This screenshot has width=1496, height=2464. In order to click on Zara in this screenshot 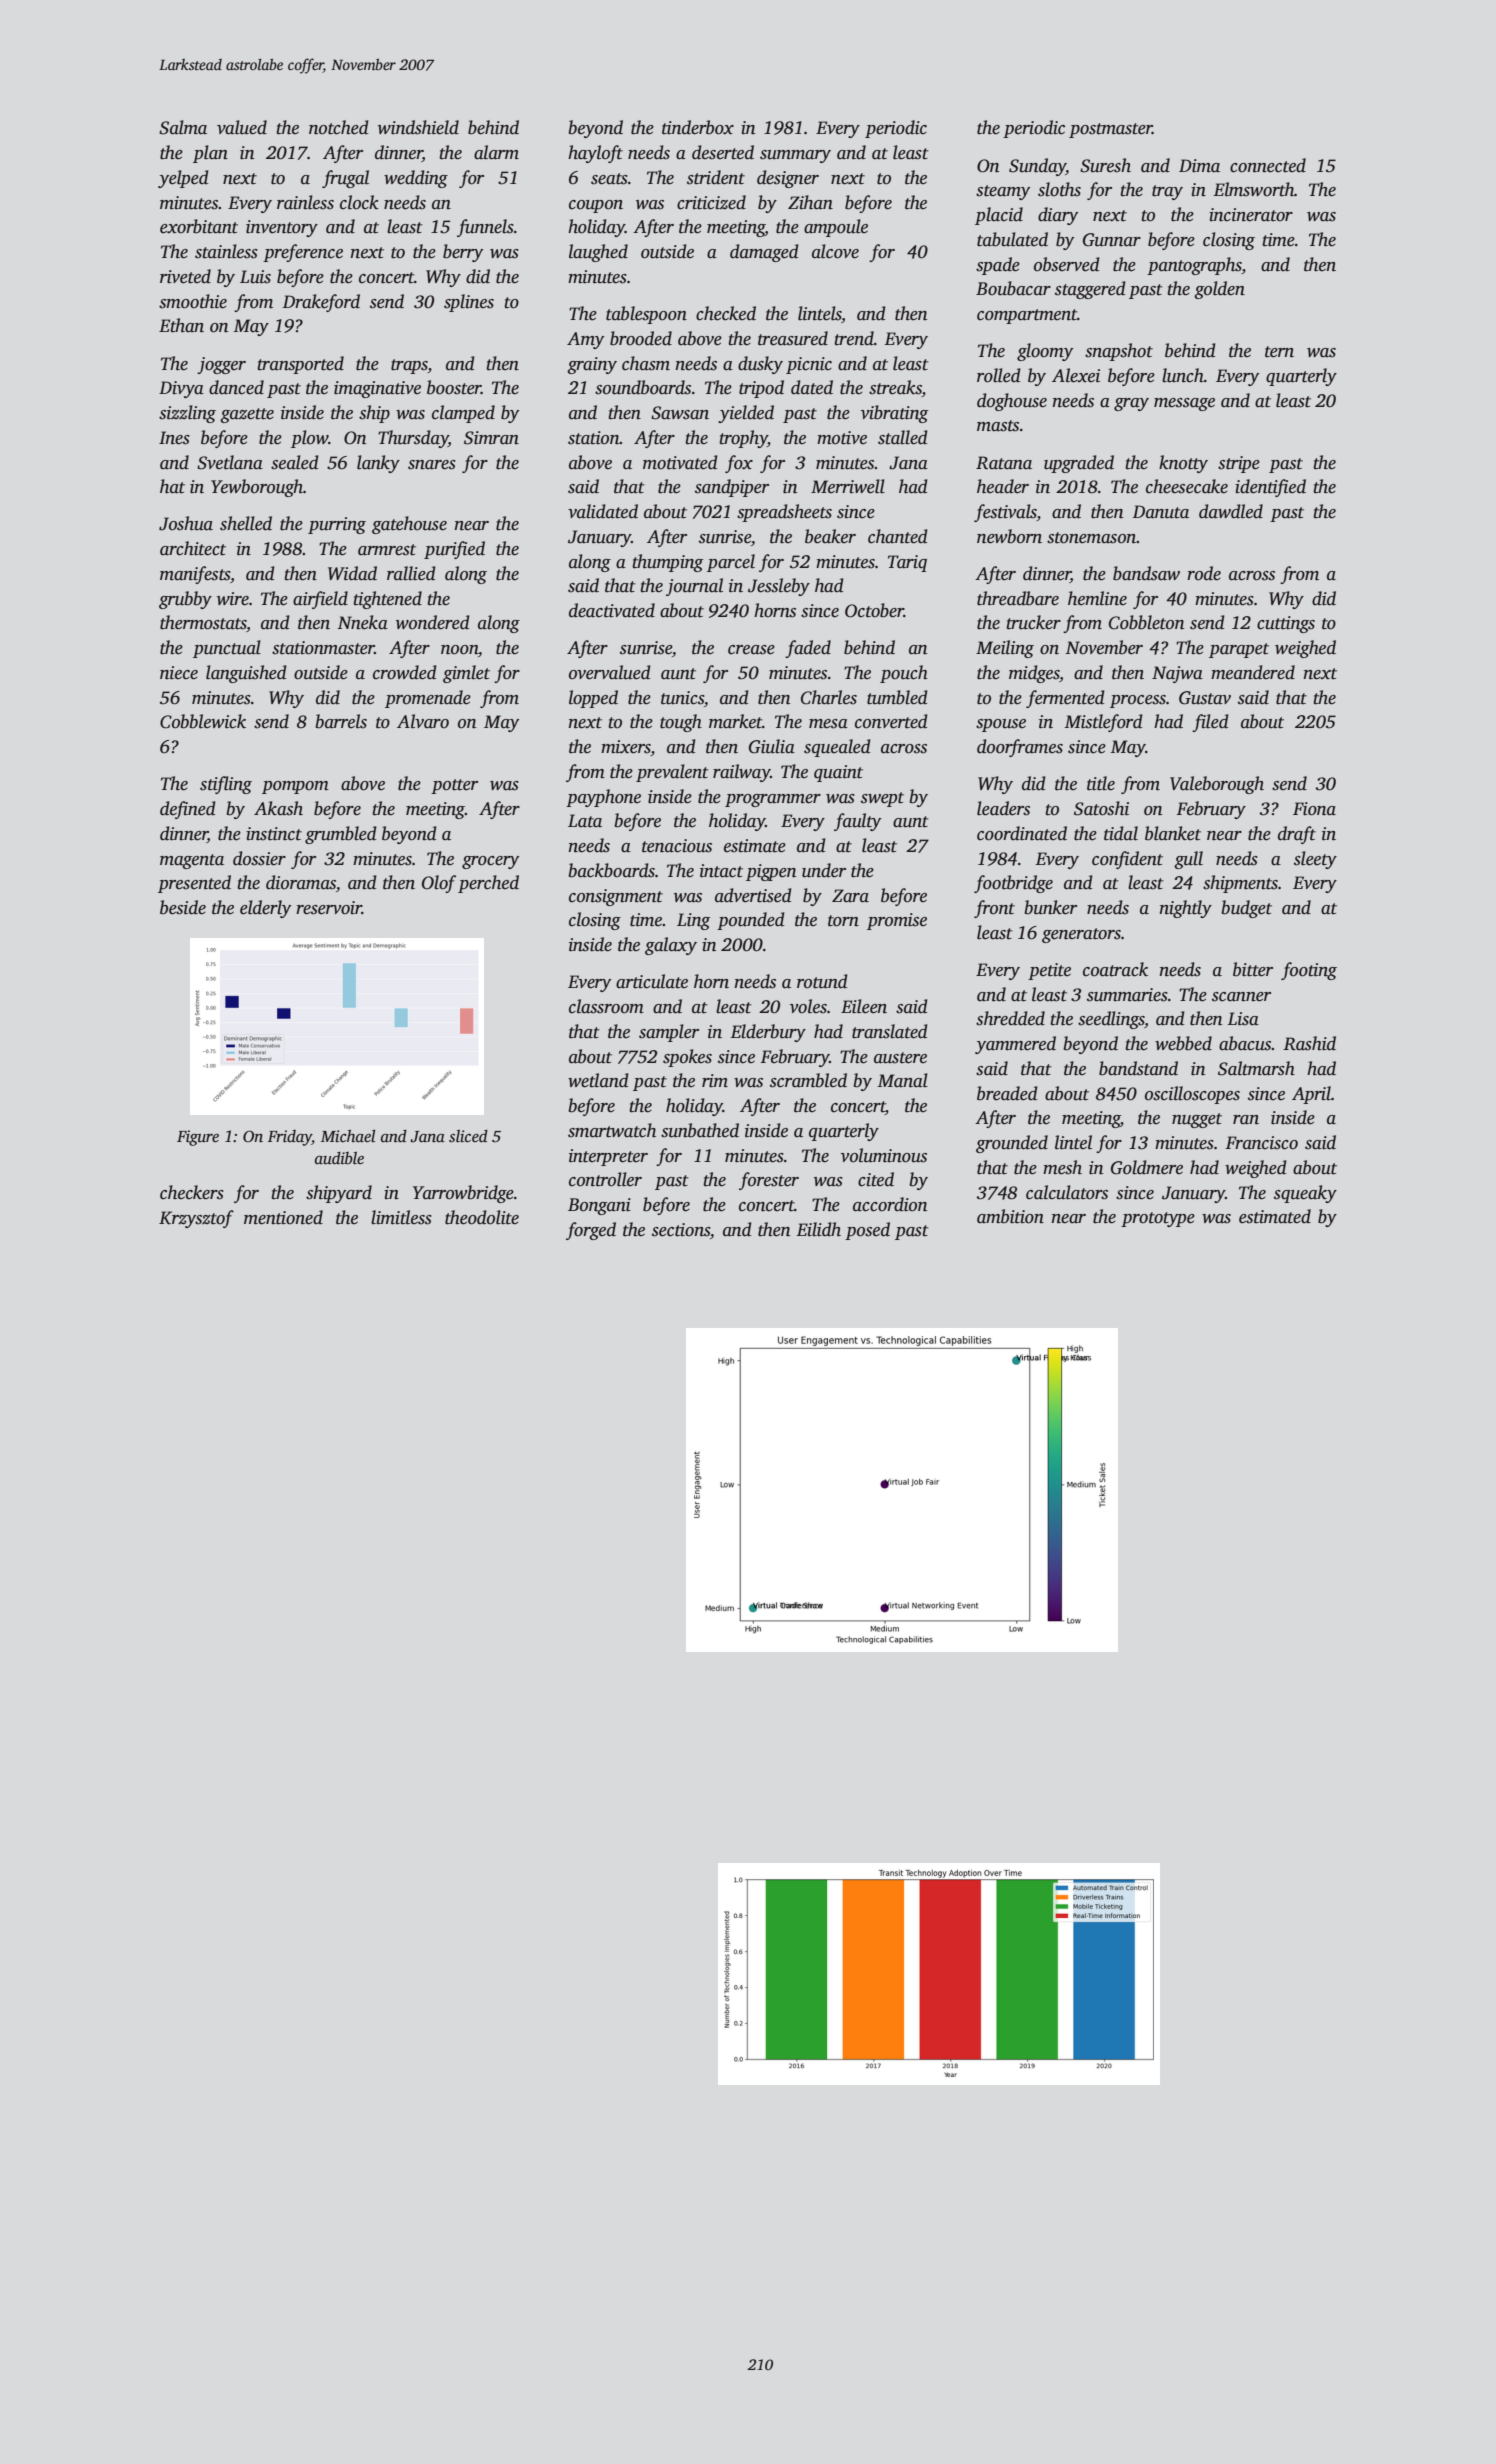, I will do `click(850, 896)`.
